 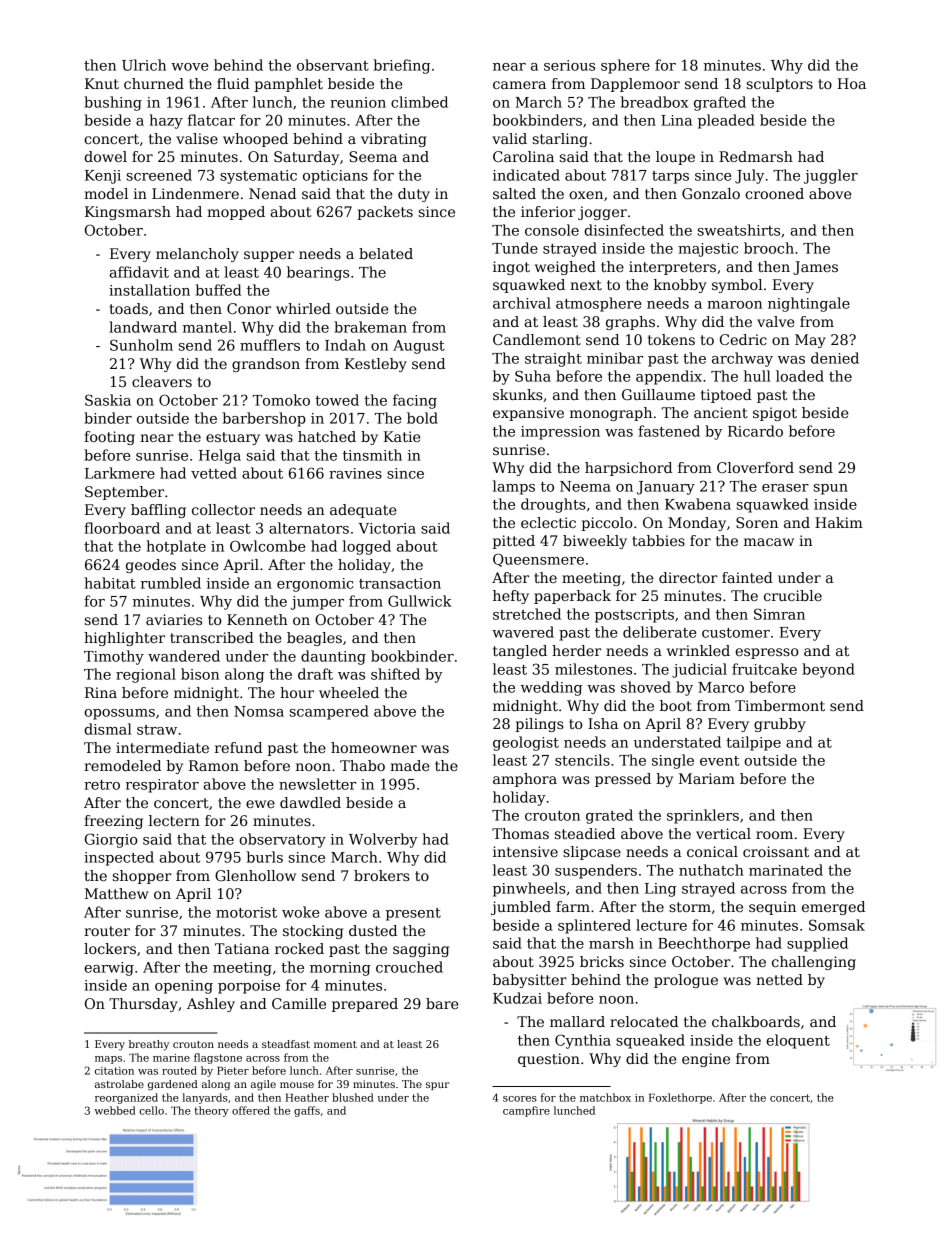 I want to click on brokers, so click(x=382, y=875).
